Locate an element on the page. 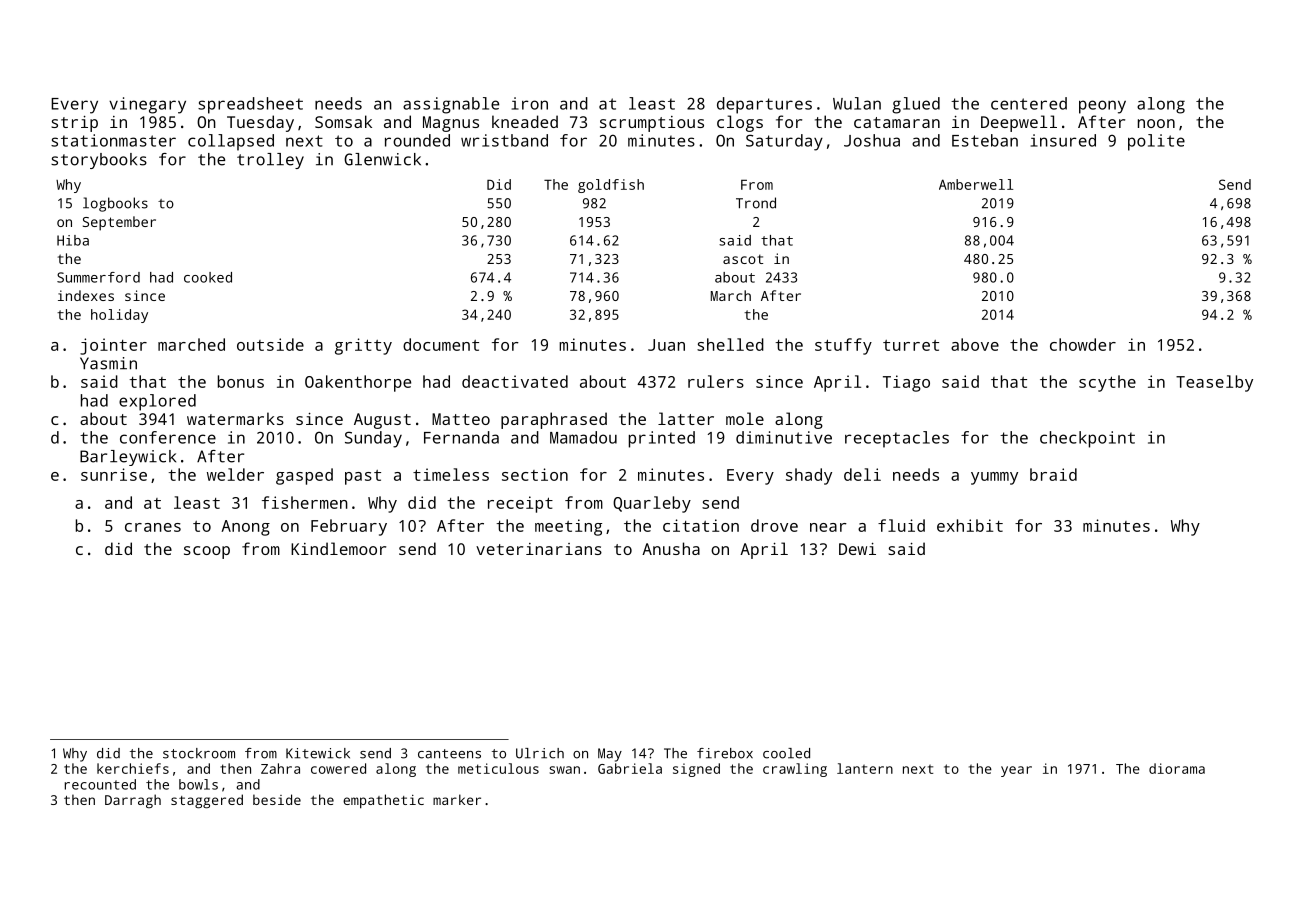  staggered is located at coordinates (207, 801).
